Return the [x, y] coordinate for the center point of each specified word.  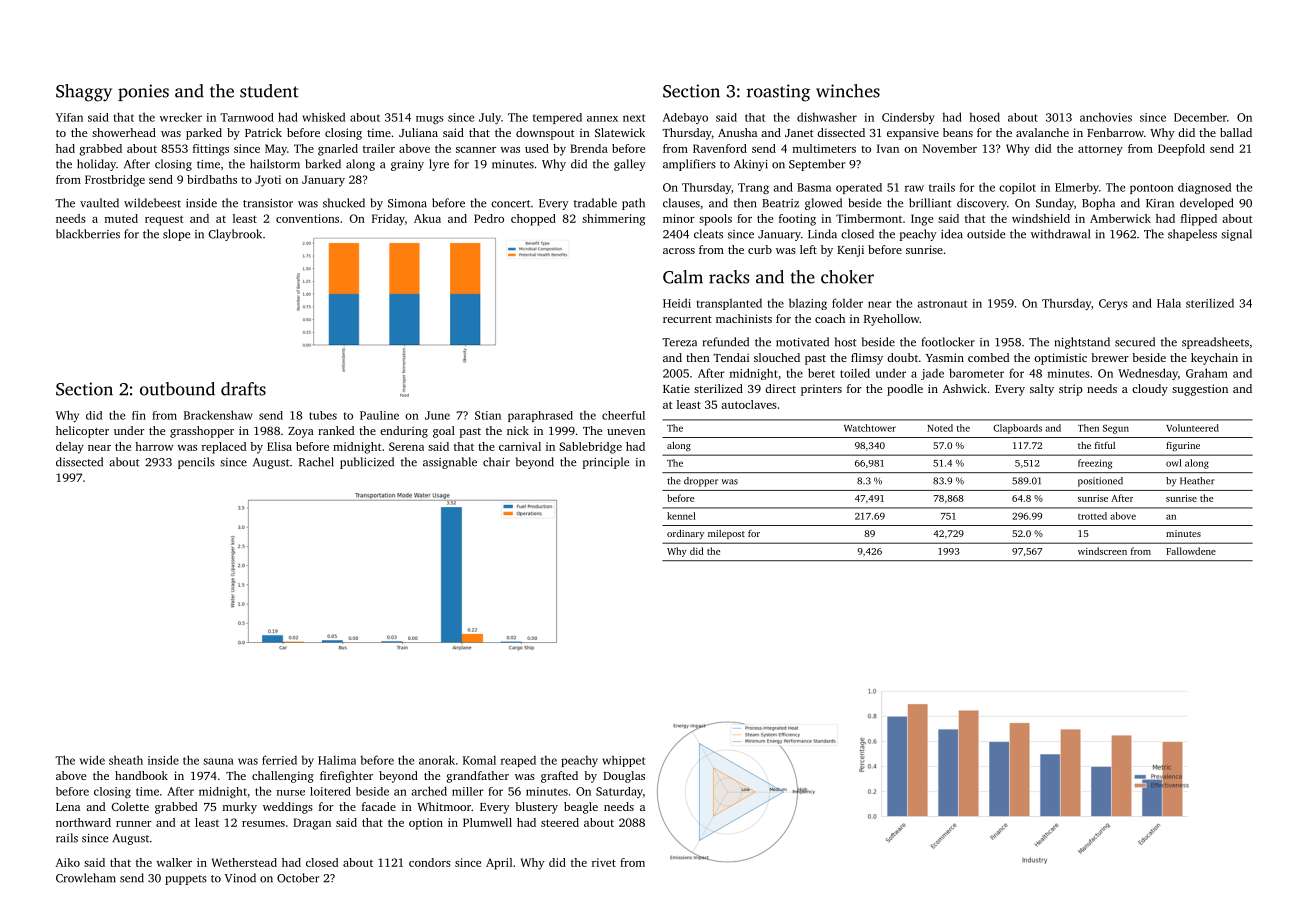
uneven [626, 432]
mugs [430, 120]
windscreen [1102, 551]
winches [848, 91]
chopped [533, 220]
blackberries [88, 234]
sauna [218, 761]
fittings [211, 150]
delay [70, 448]
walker [174, 862]
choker [847, 277]
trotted [1092, 516]
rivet [604, 862]
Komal [479, 760]
